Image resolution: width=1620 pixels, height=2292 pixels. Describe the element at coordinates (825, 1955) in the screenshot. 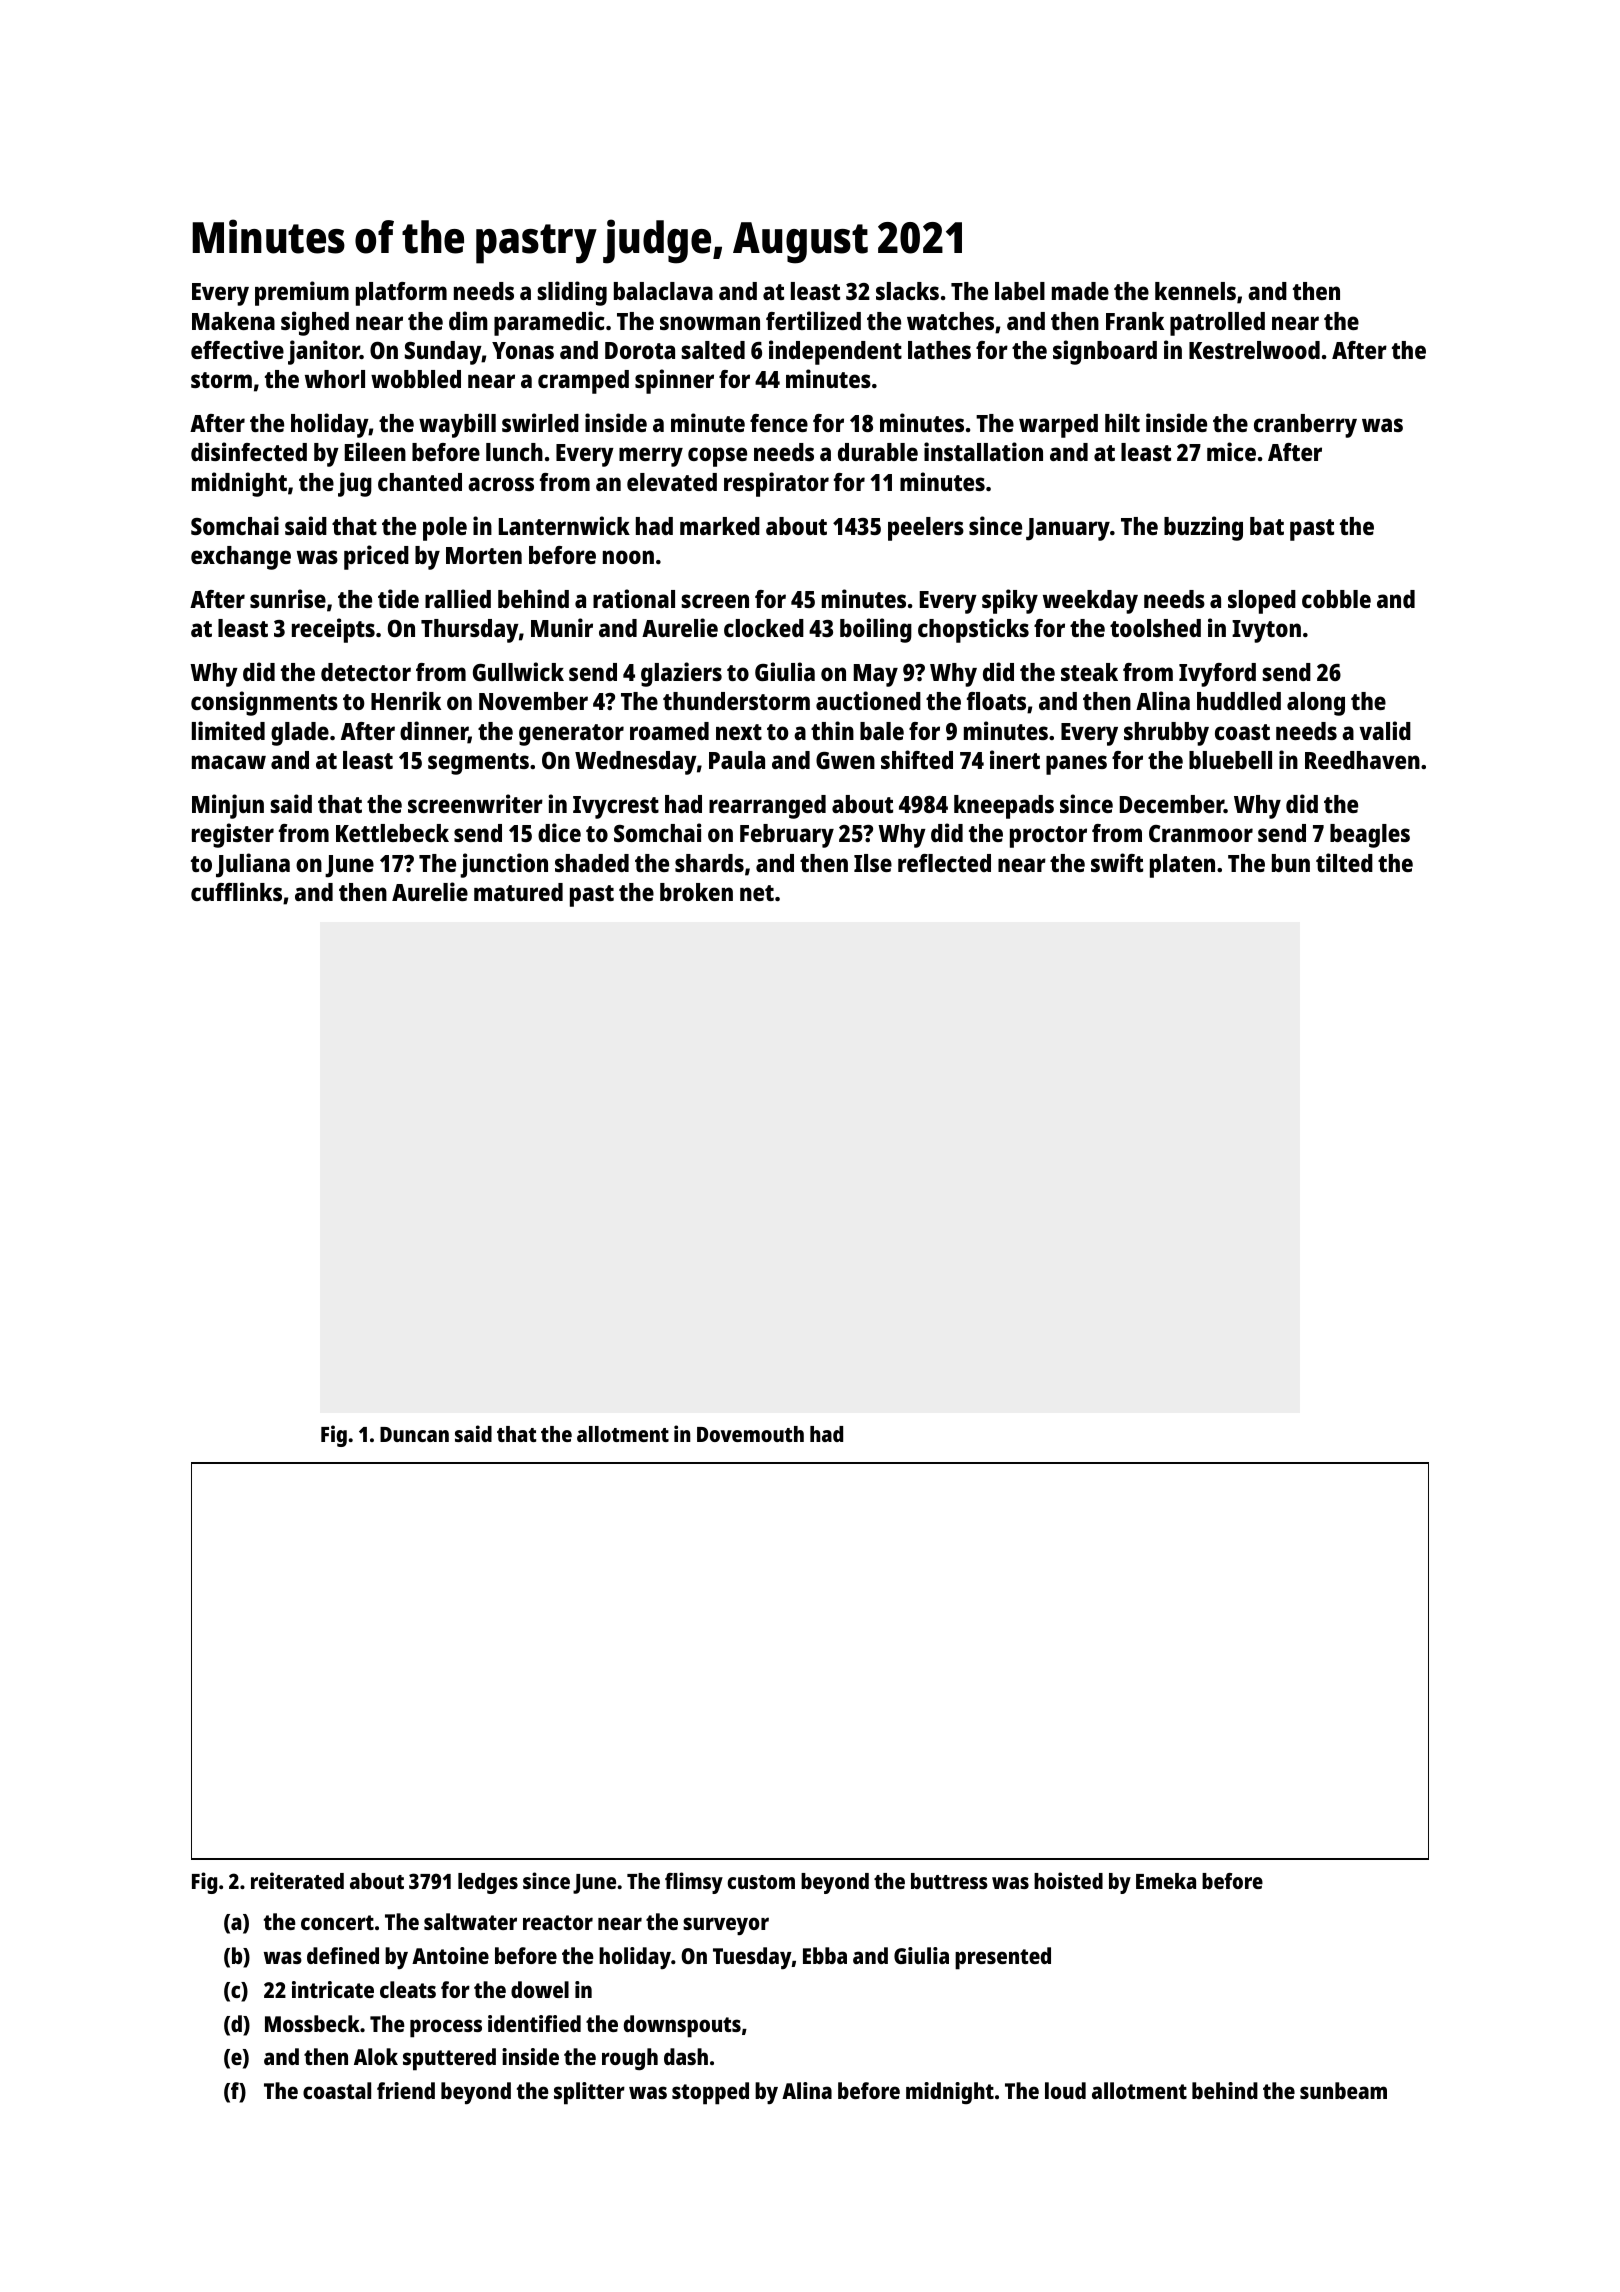

I see `Ebba` at that location.
